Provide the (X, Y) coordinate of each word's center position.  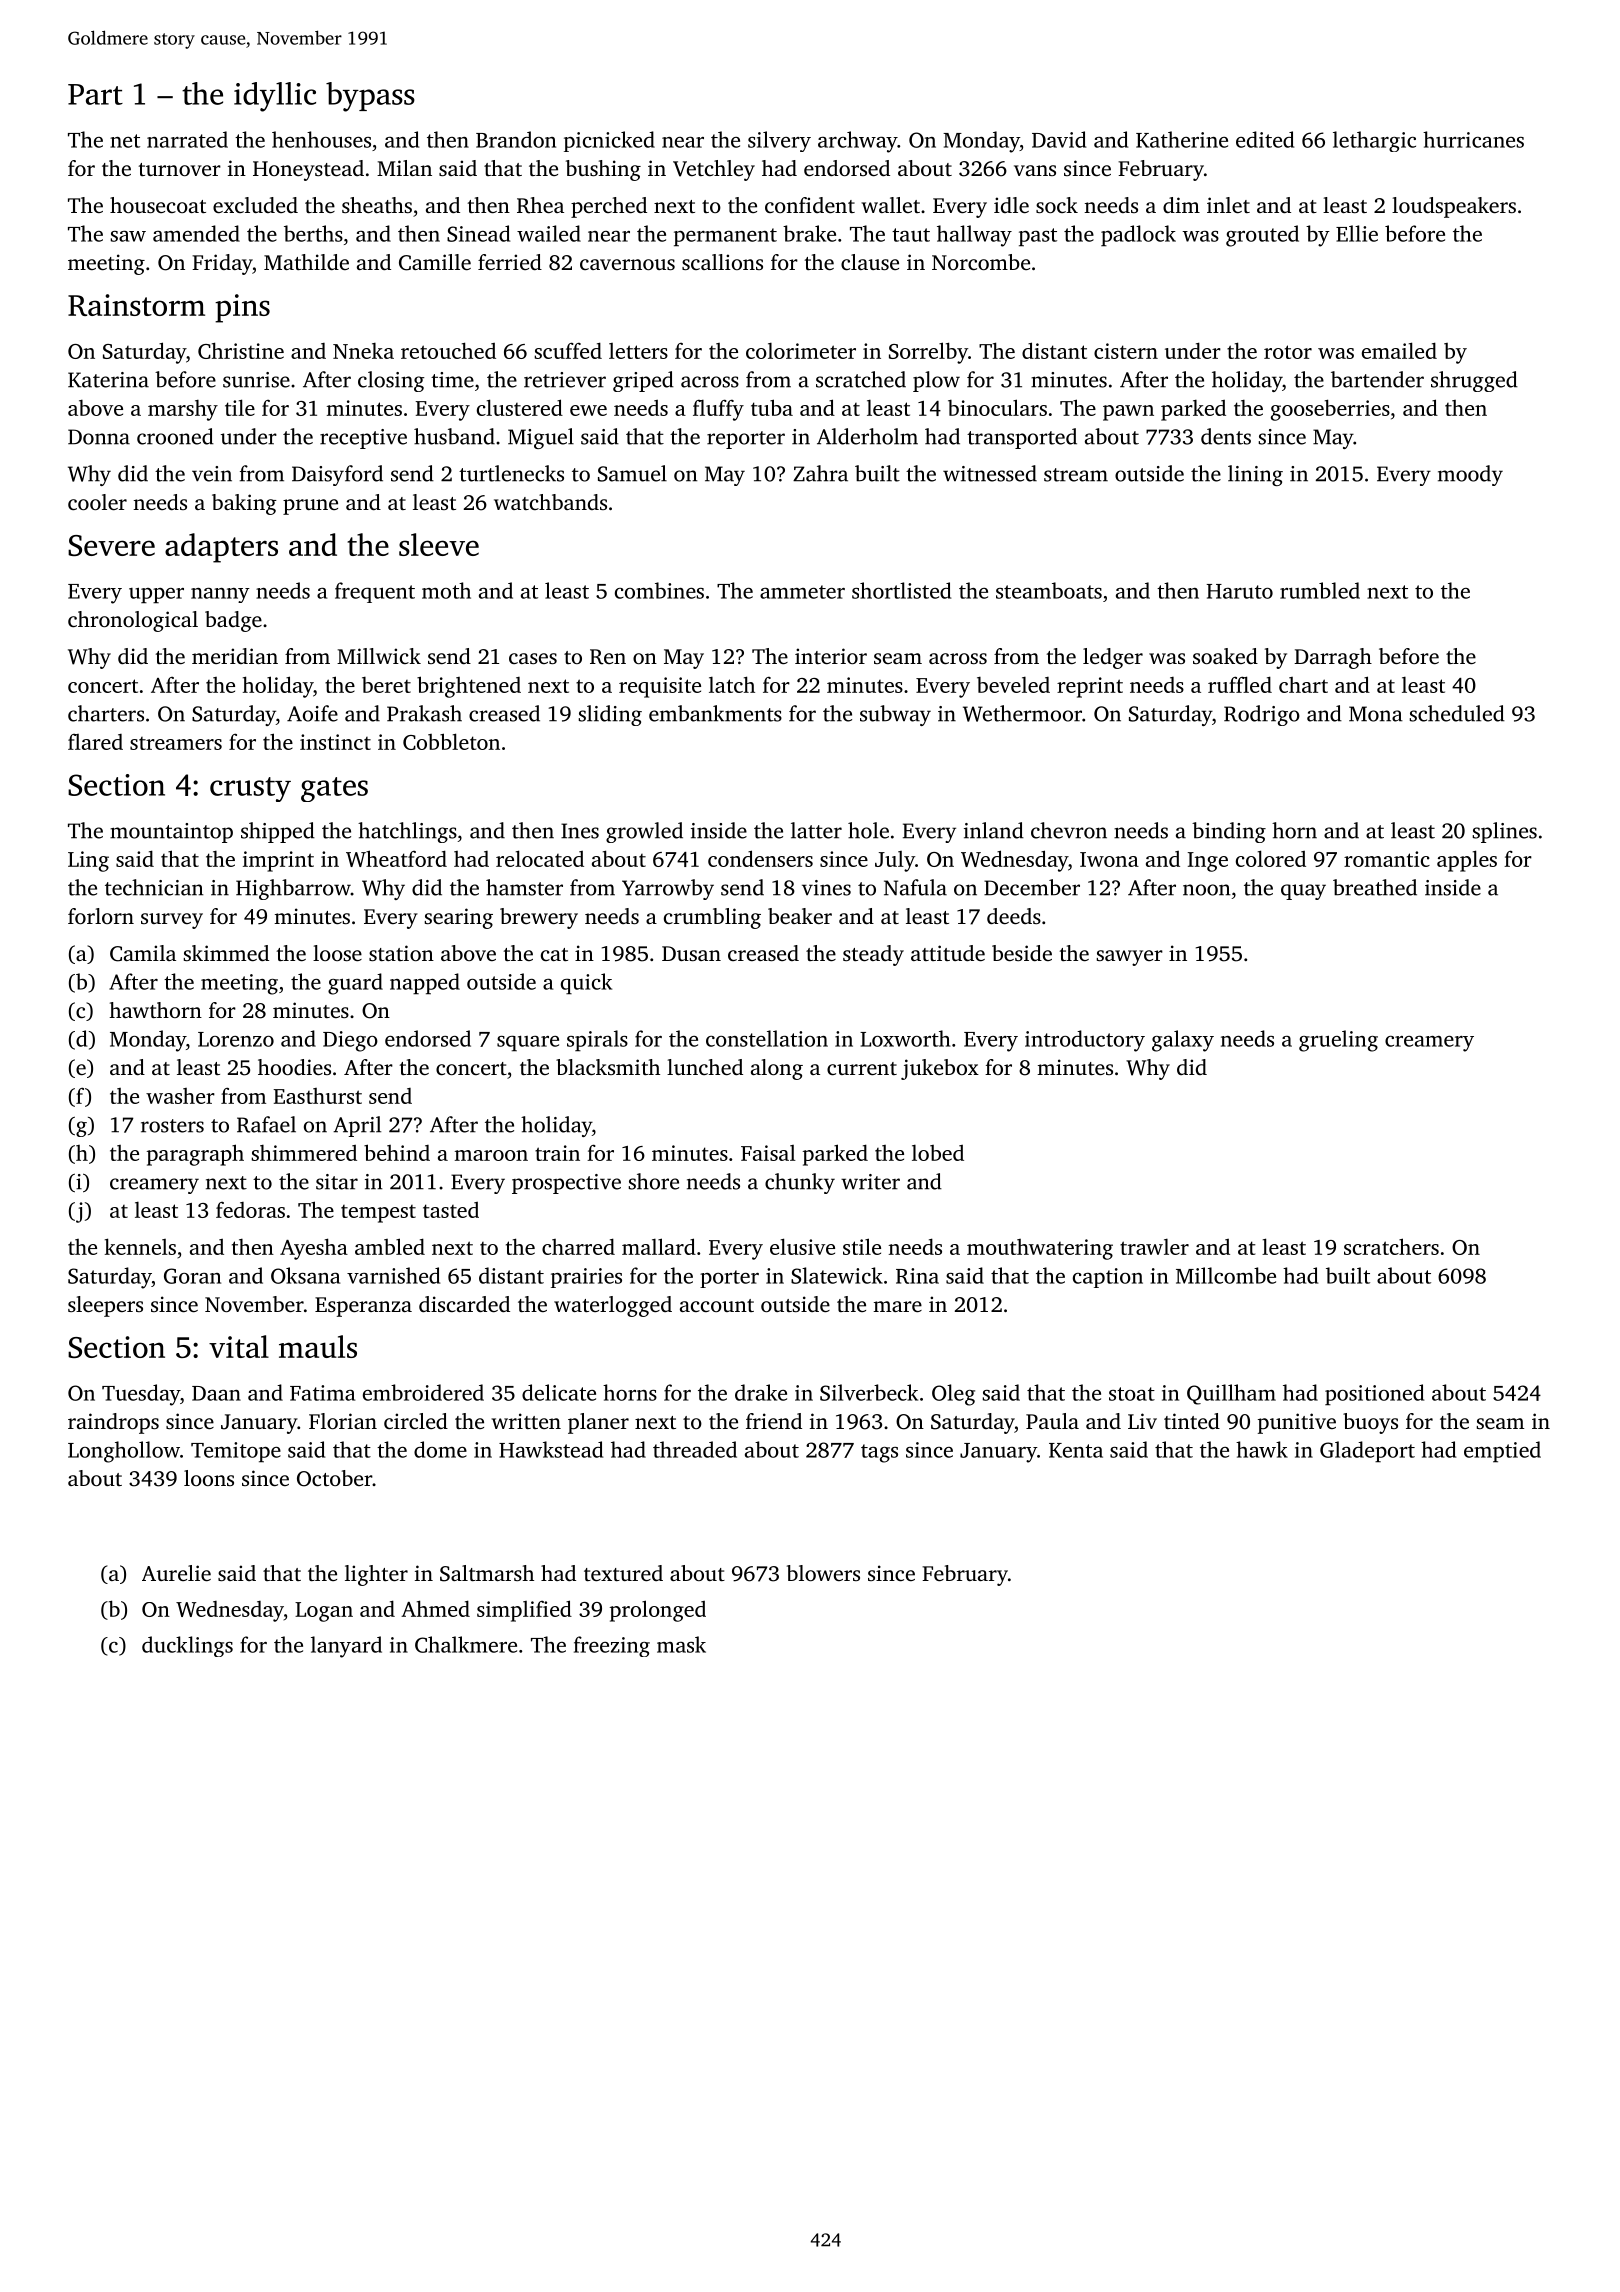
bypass (370, 97)
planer (598, 1423)
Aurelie (176, 1573)
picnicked (609, 141)
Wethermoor (1022, 713)
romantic (1387, 859)
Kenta (1076, 1450)
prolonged (658, 1611)
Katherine (1182, 139)
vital (239, 1346)
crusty (250, 789)
